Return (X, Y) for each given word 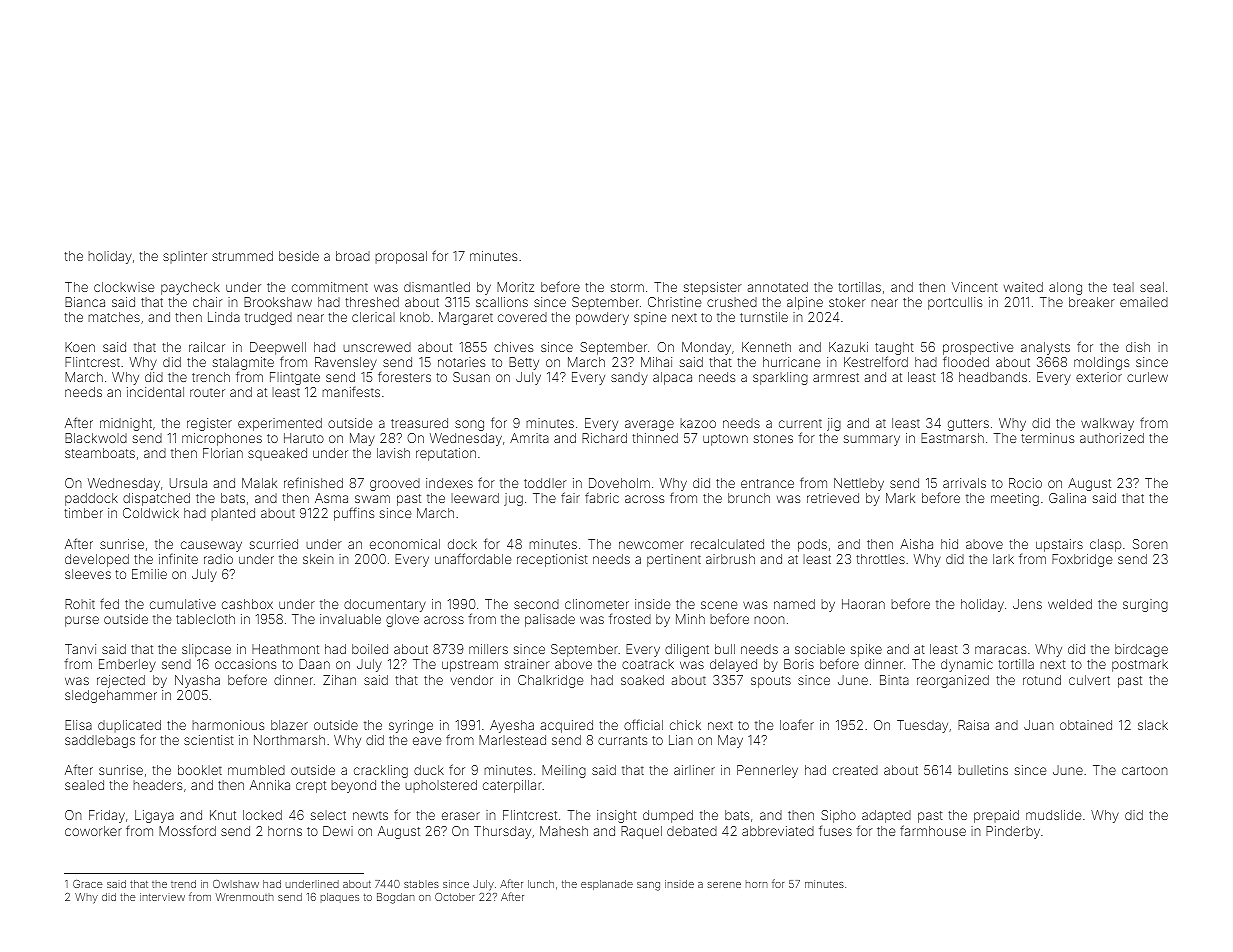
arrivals (964, 483)
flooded (966, 361)
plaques (340, 898)
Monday (706, 348)
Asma (331, 498)
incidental (155, 392)
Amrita (529, 438)
